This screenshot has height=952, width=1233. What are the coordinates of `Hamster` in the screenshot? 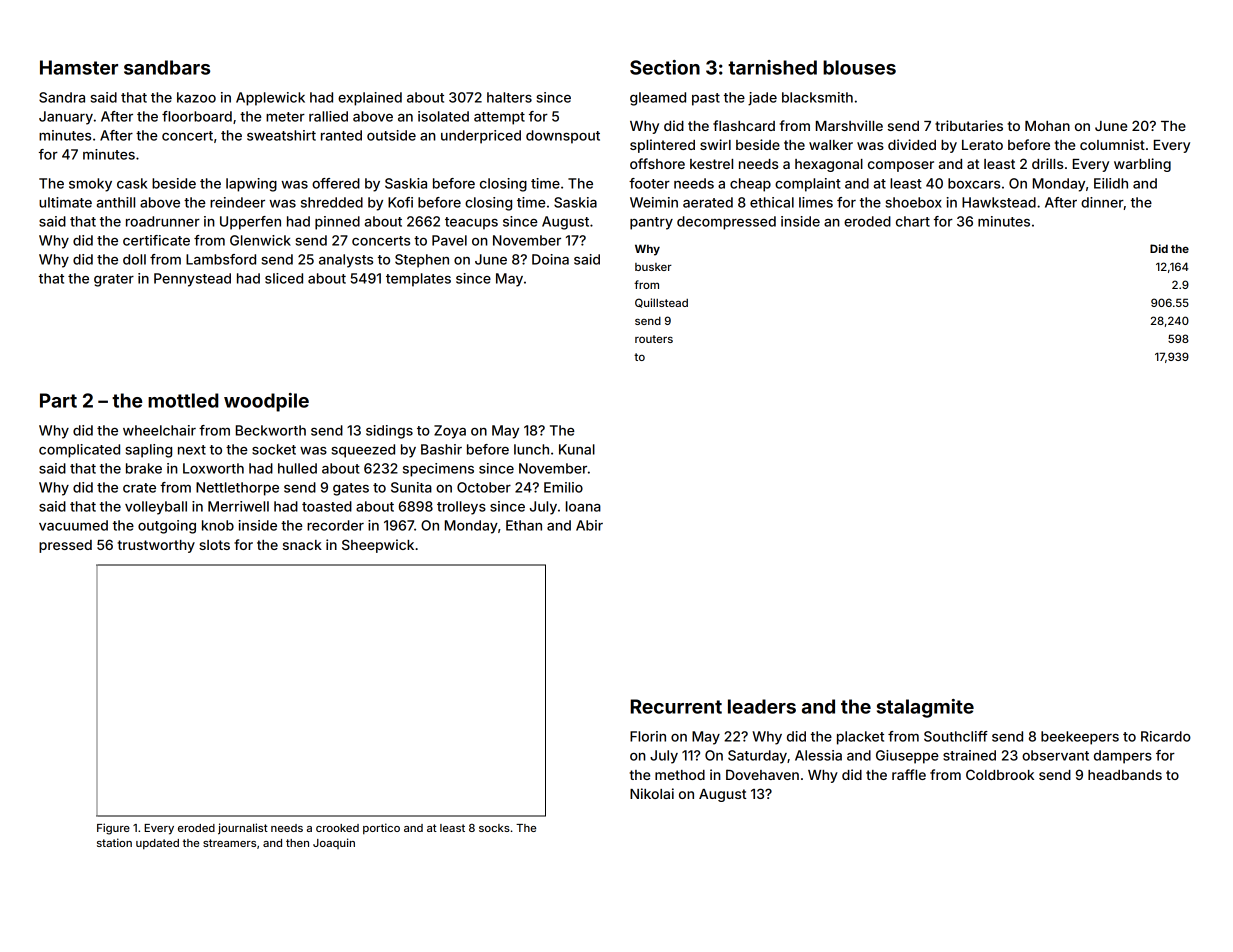 It's located at (79, 67).
